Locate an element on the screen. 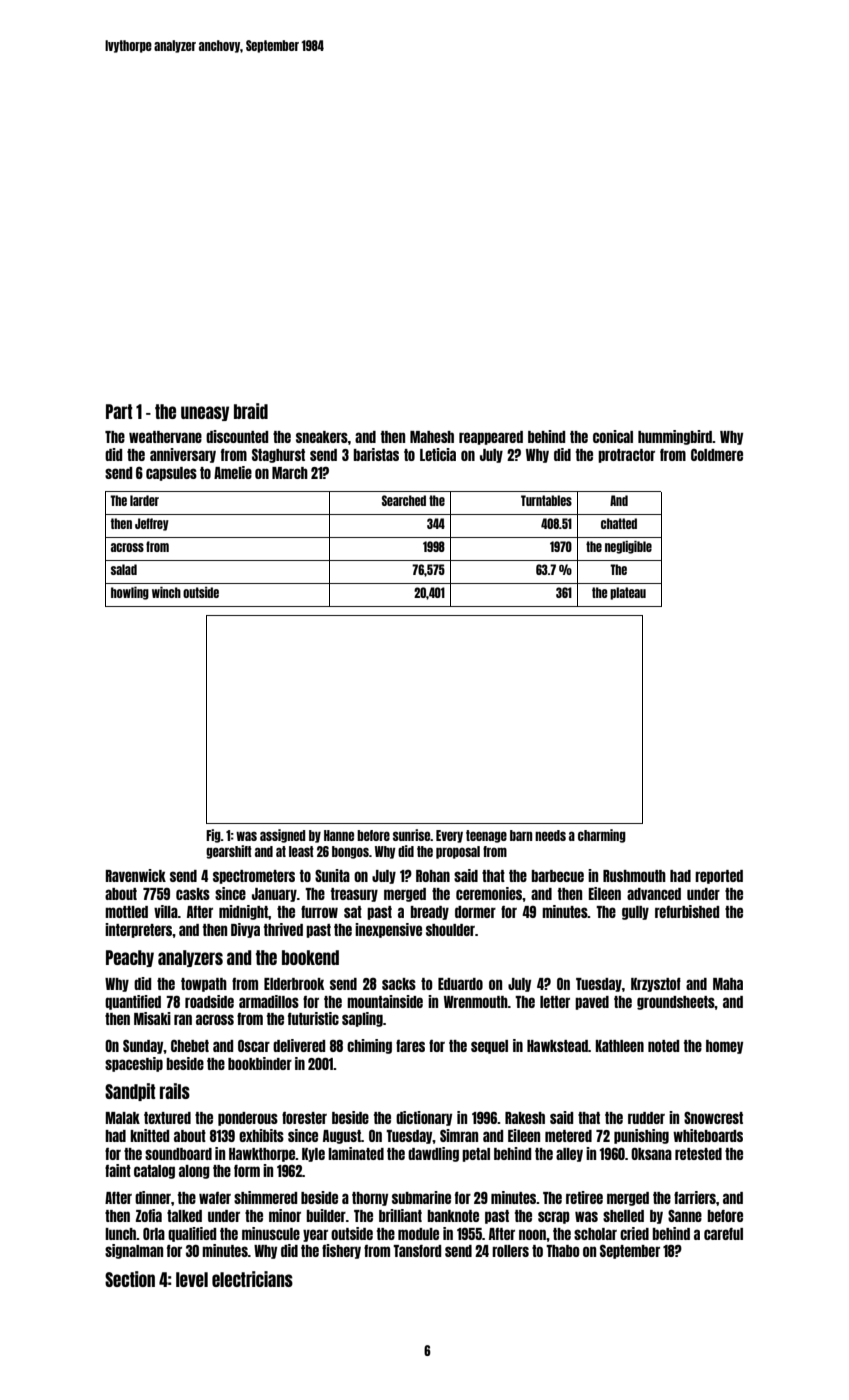 The image size is (849, 1400). plateau is located at coordinates (628, 593).
